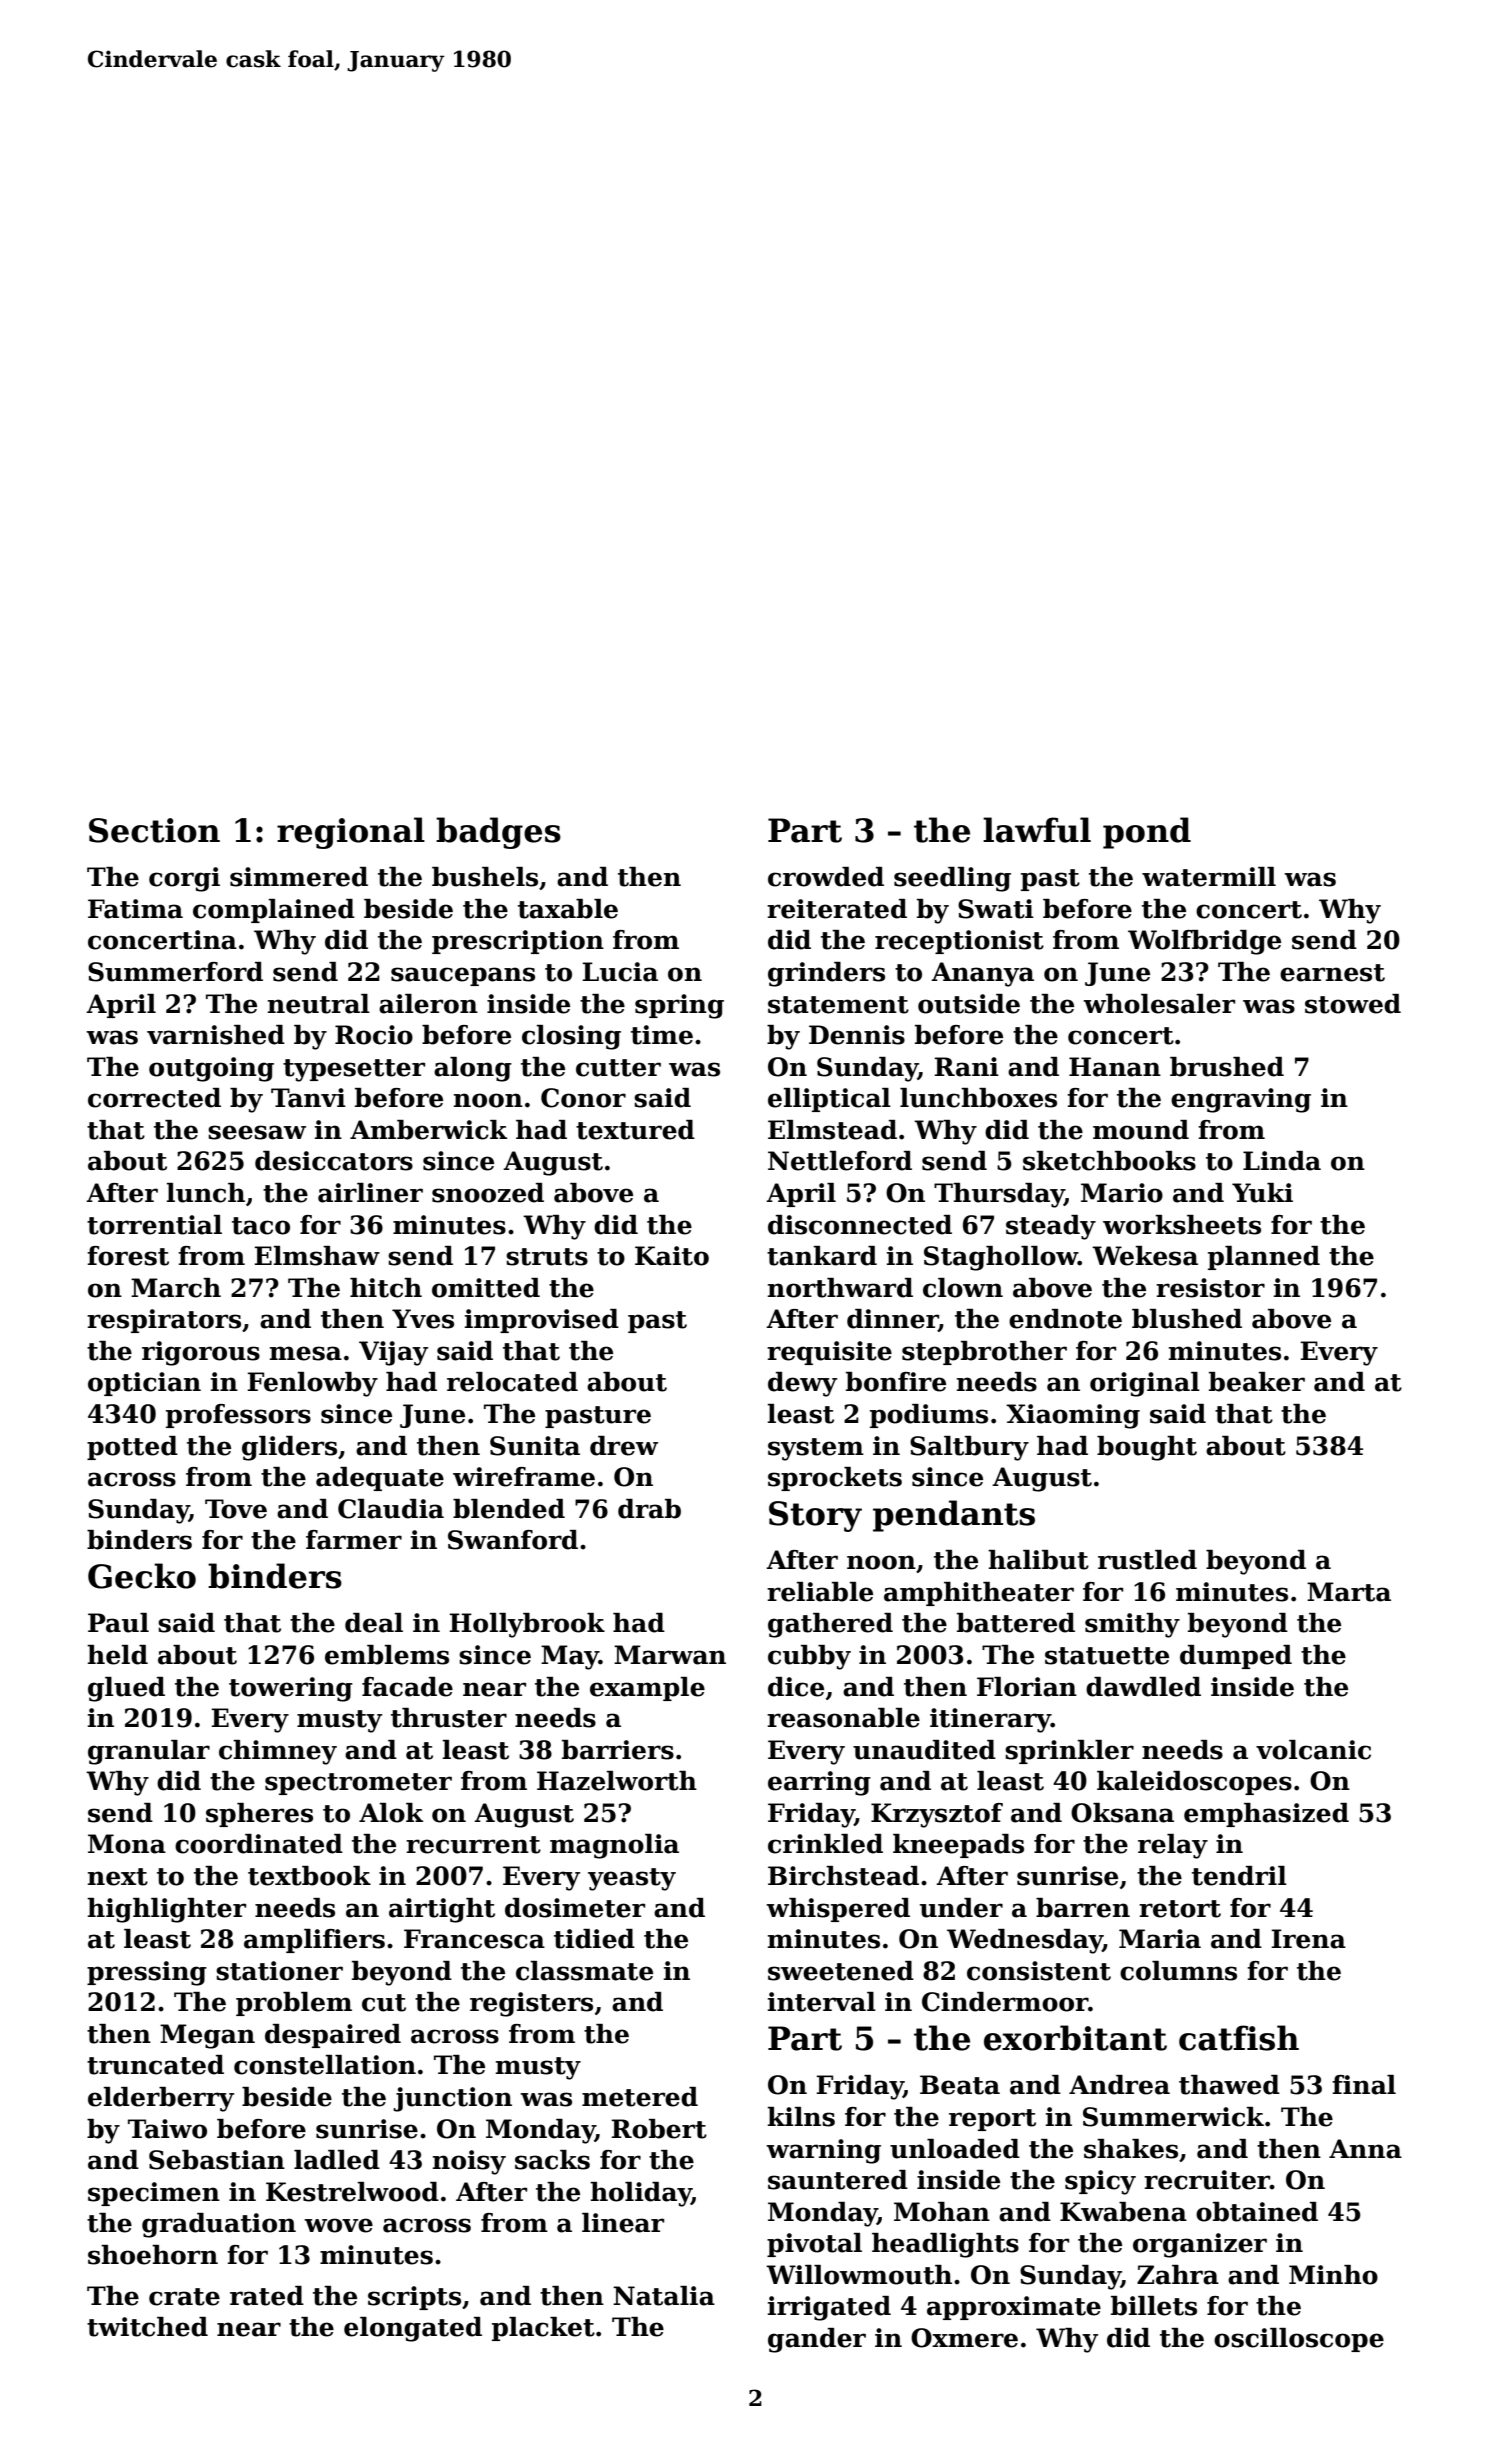 The width and height of the screenshot is (1496, 2464). Describe the element at coordinates (319, 1004) in the screenshot. I see `neutral` at that location.
